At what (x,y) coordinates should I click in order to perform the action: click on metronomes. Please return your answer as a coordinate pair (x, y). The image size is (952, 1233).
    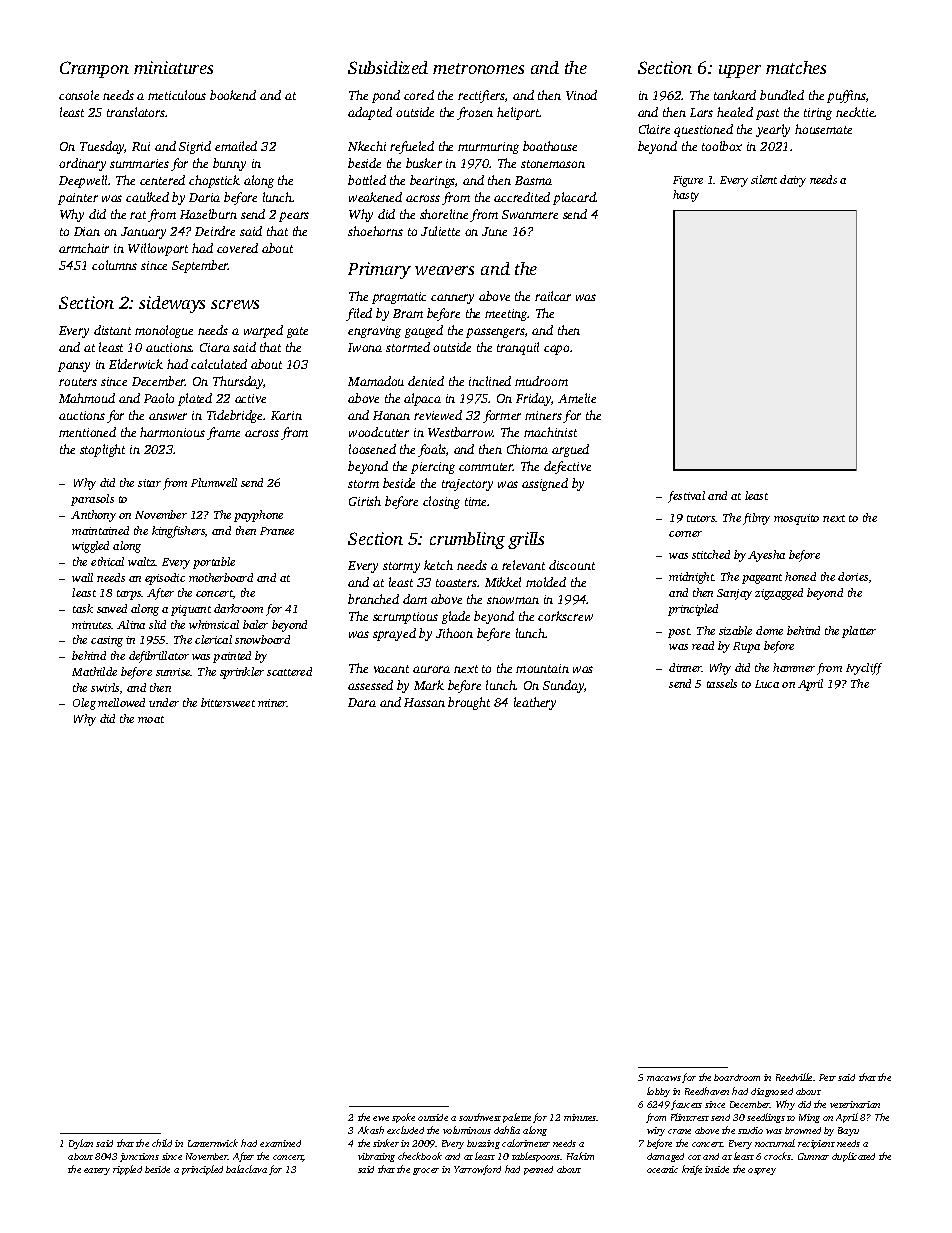
    Looking at the image, I should click on (478, 68).
